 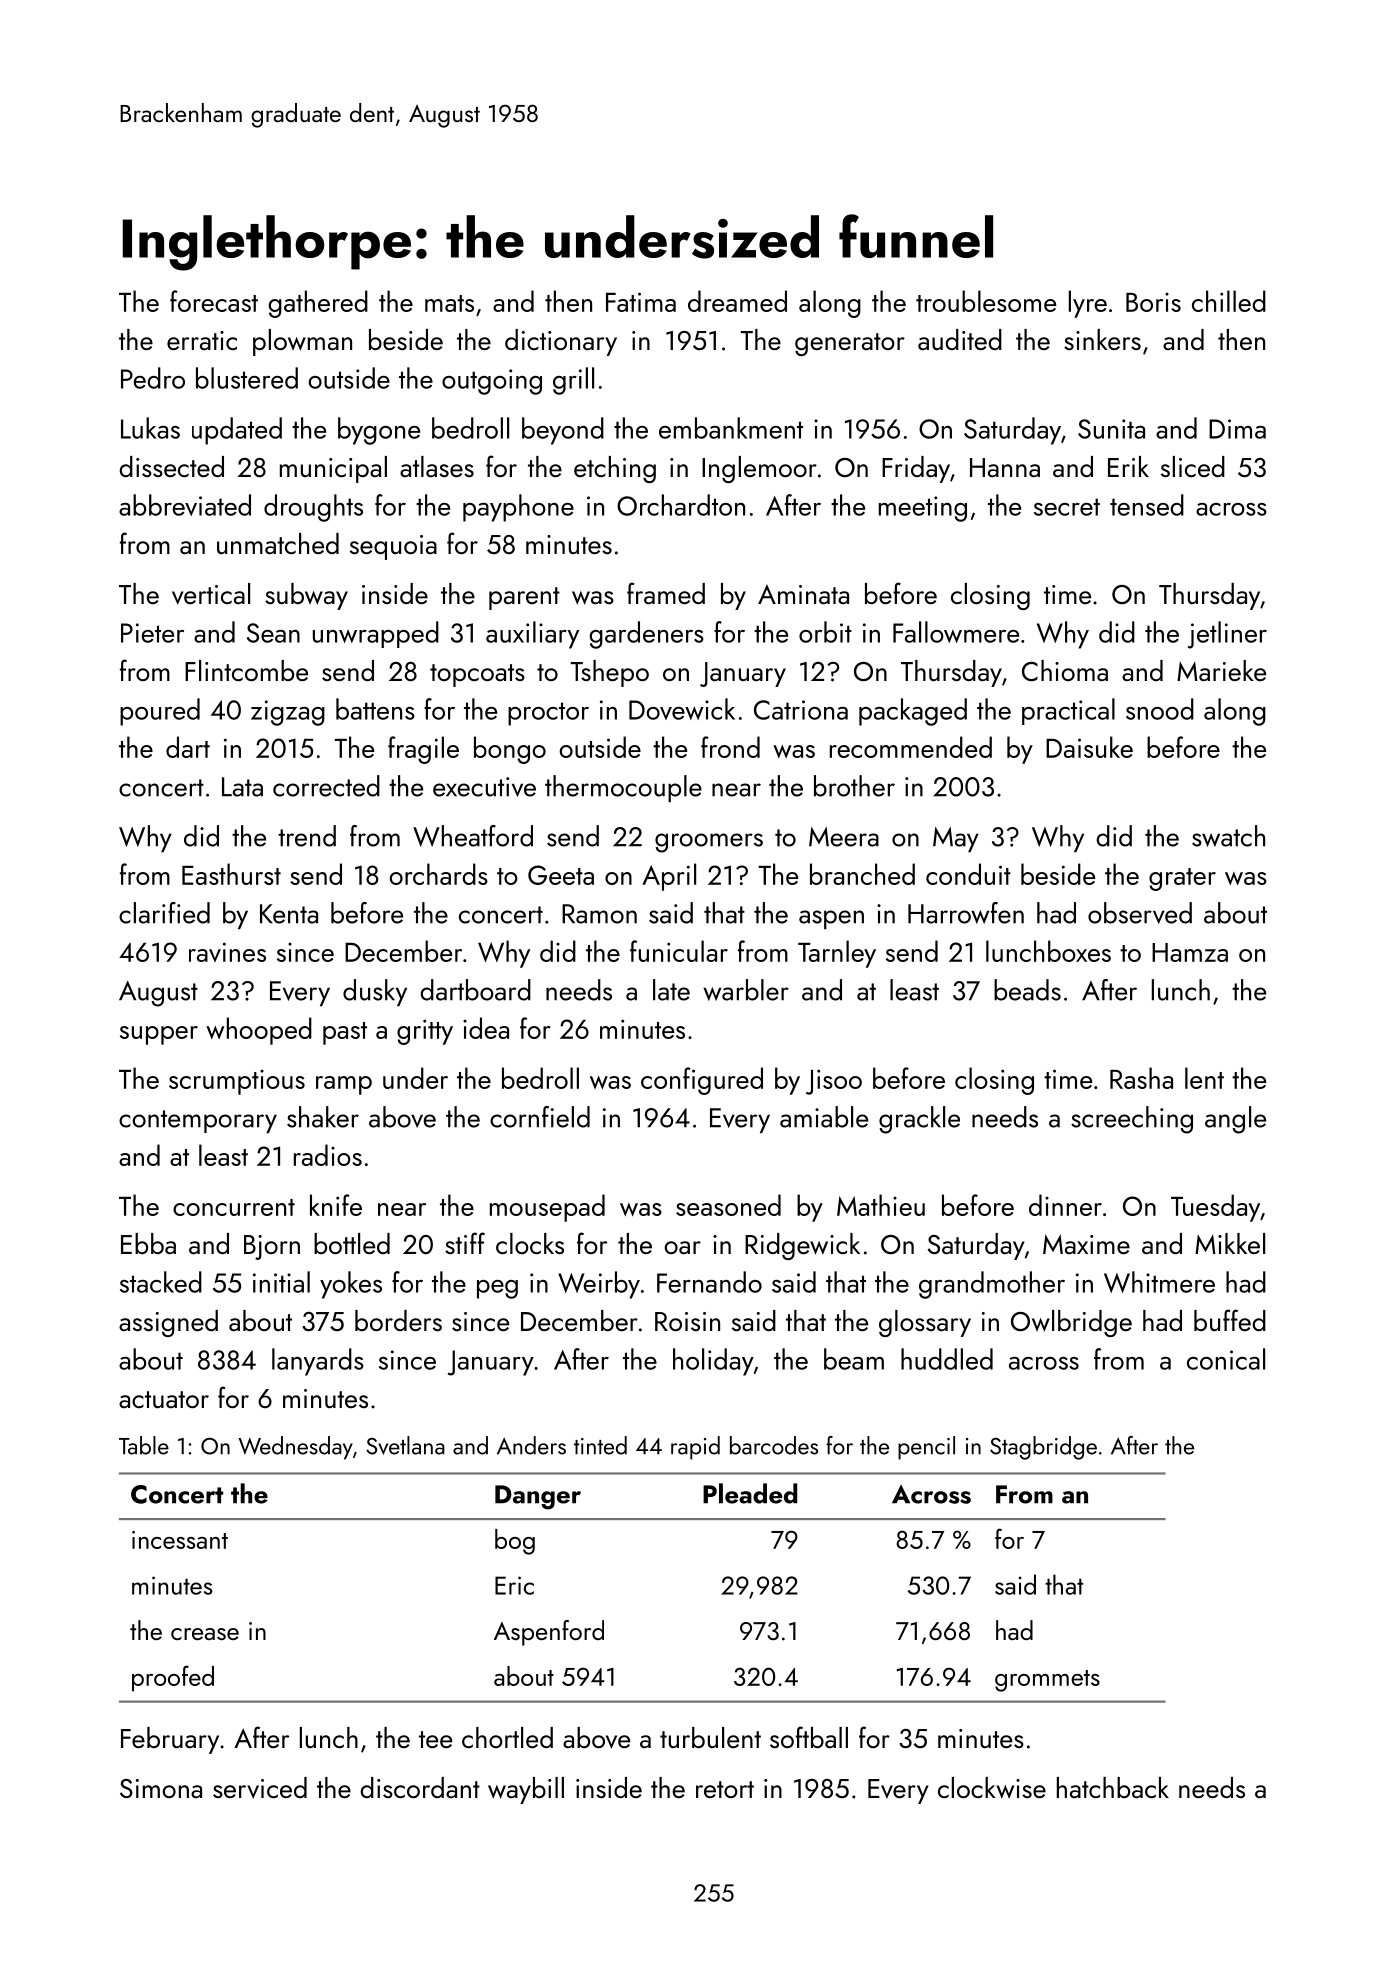 What do you see at coordinates (854, 1359) in the screenshot?
I see `beam` at bounding box center [854, 1359].
